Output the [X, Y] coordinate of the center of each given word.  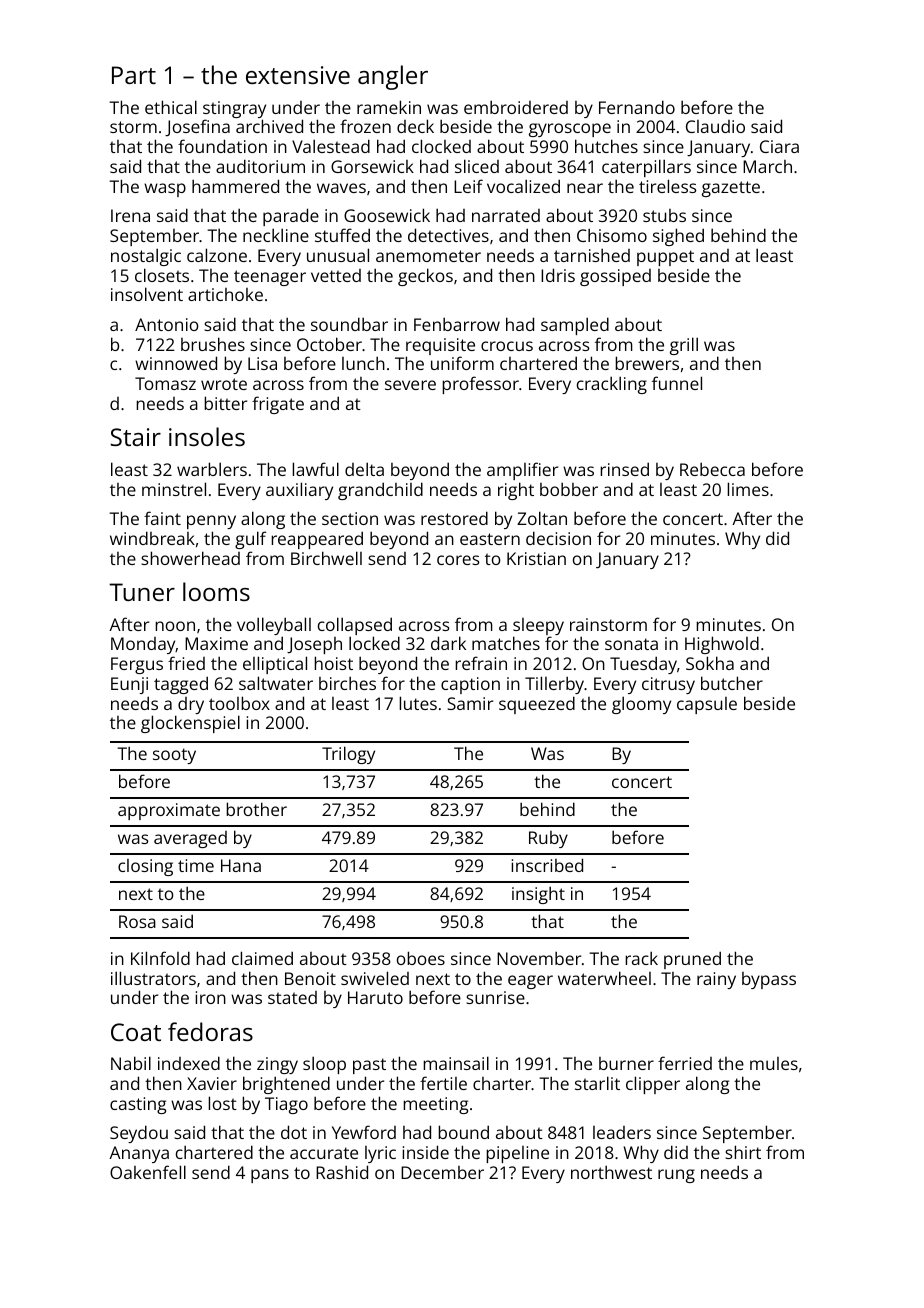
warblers [212, 469]
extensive [298, 75]
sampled [575, 326]
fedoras [210, 1031]
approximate [169, 811]
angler [393, 77]
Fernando [637, 107]
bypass [769, 980]
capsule [707, 705]
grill [684, 346]
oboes [421, 958]
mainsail [456, 1063]
